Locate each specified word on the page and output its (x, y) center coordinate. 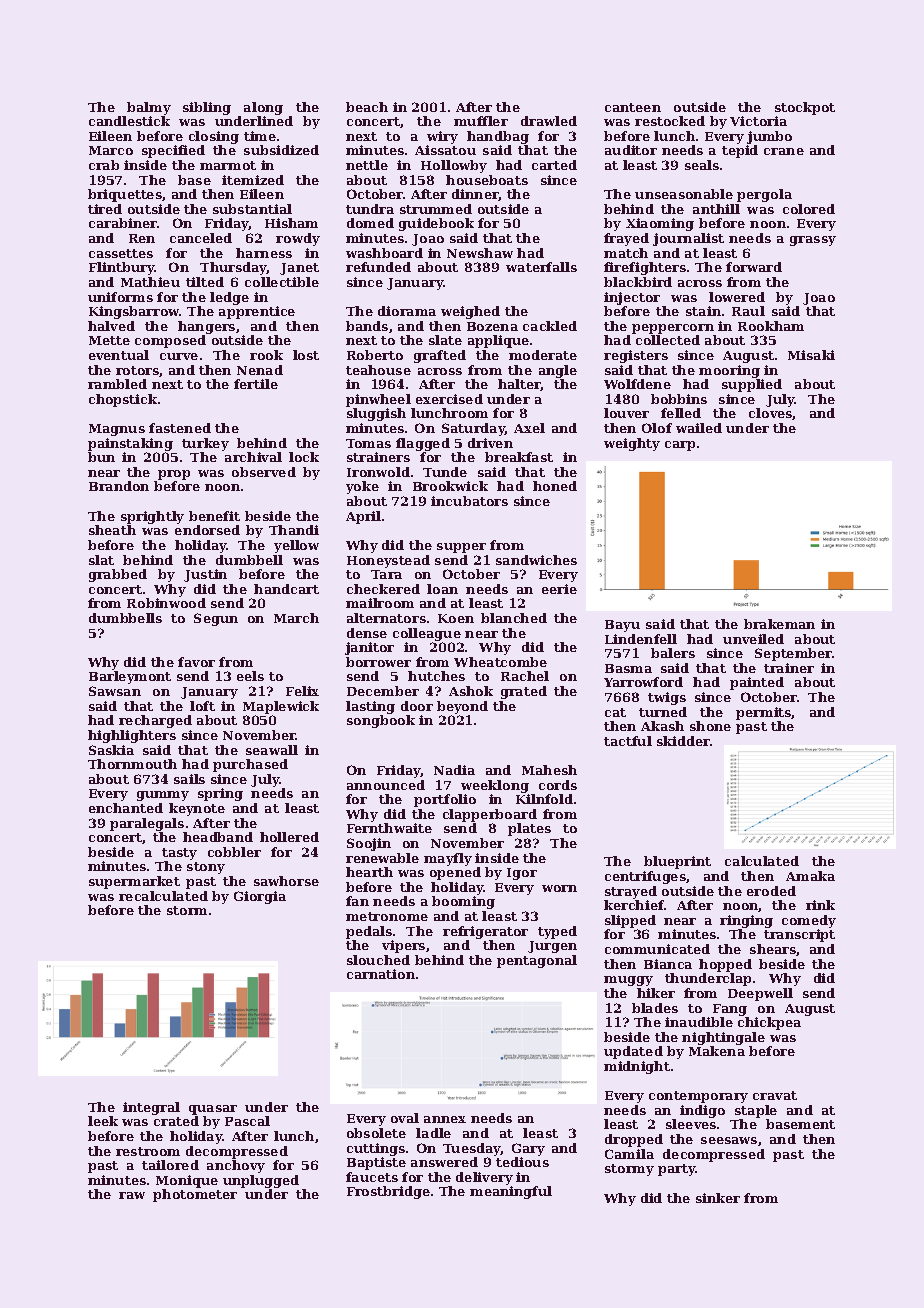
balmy (149, 108)
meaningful (511, 1192)
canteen (633, 107)
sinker (718, 1198)
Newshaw (480, 253)
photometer (195, 1195)
